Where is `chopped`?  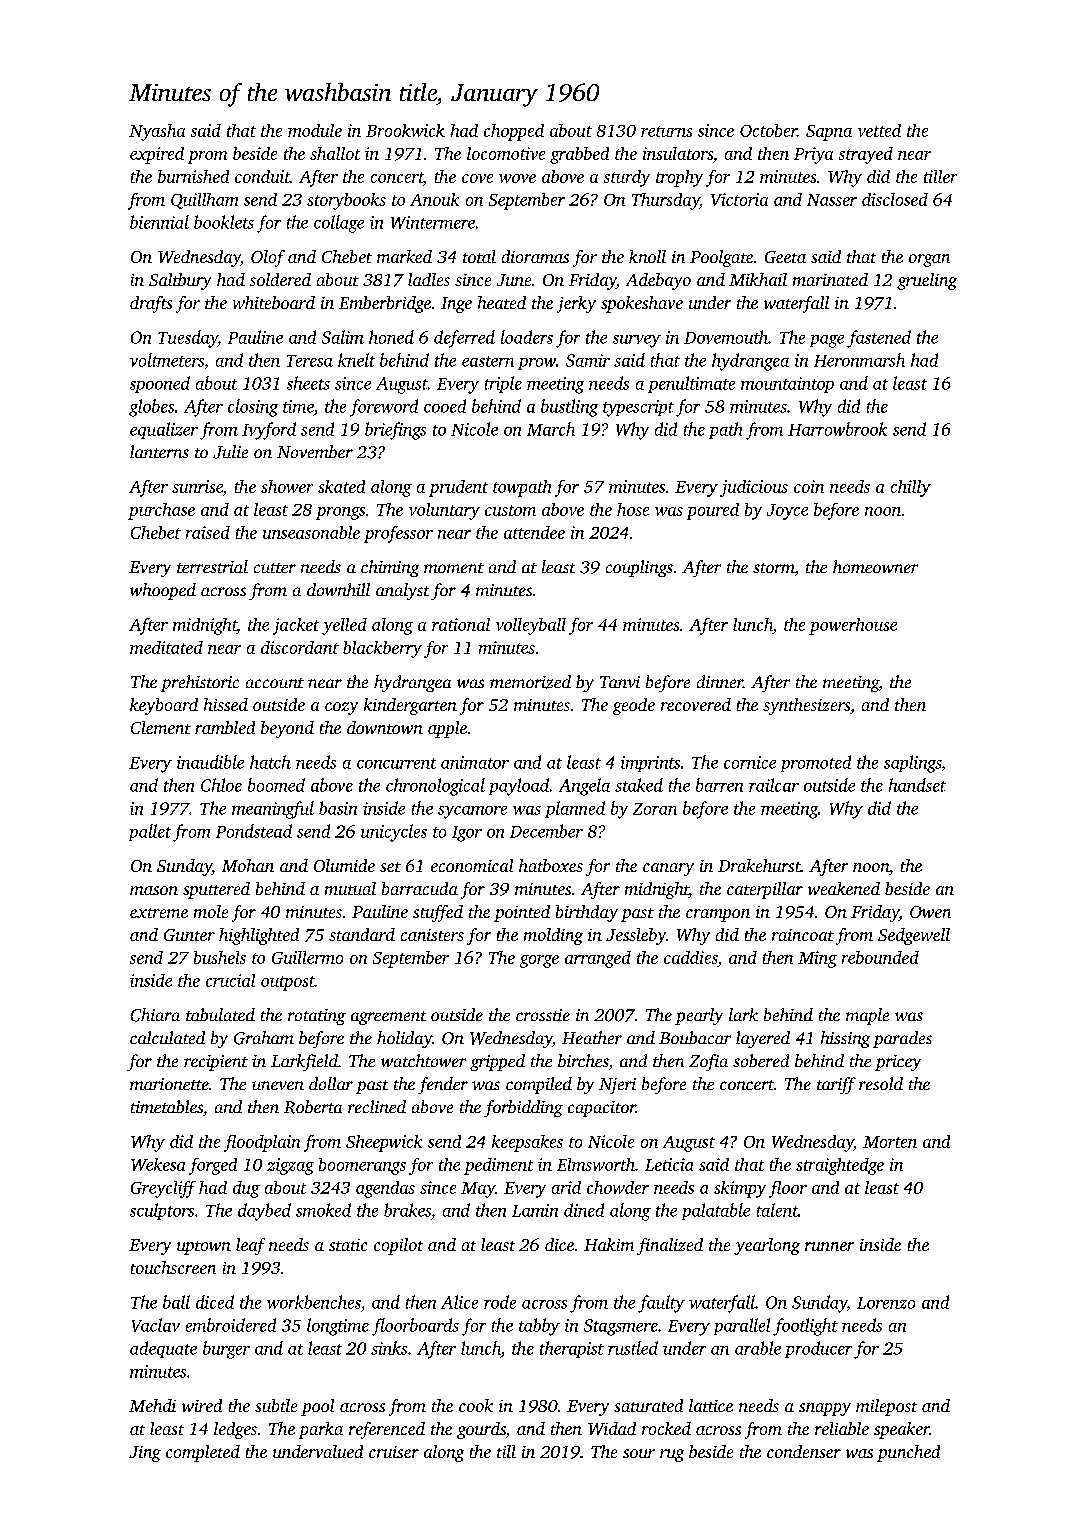
chopped is located at coordinates (514, 132).
